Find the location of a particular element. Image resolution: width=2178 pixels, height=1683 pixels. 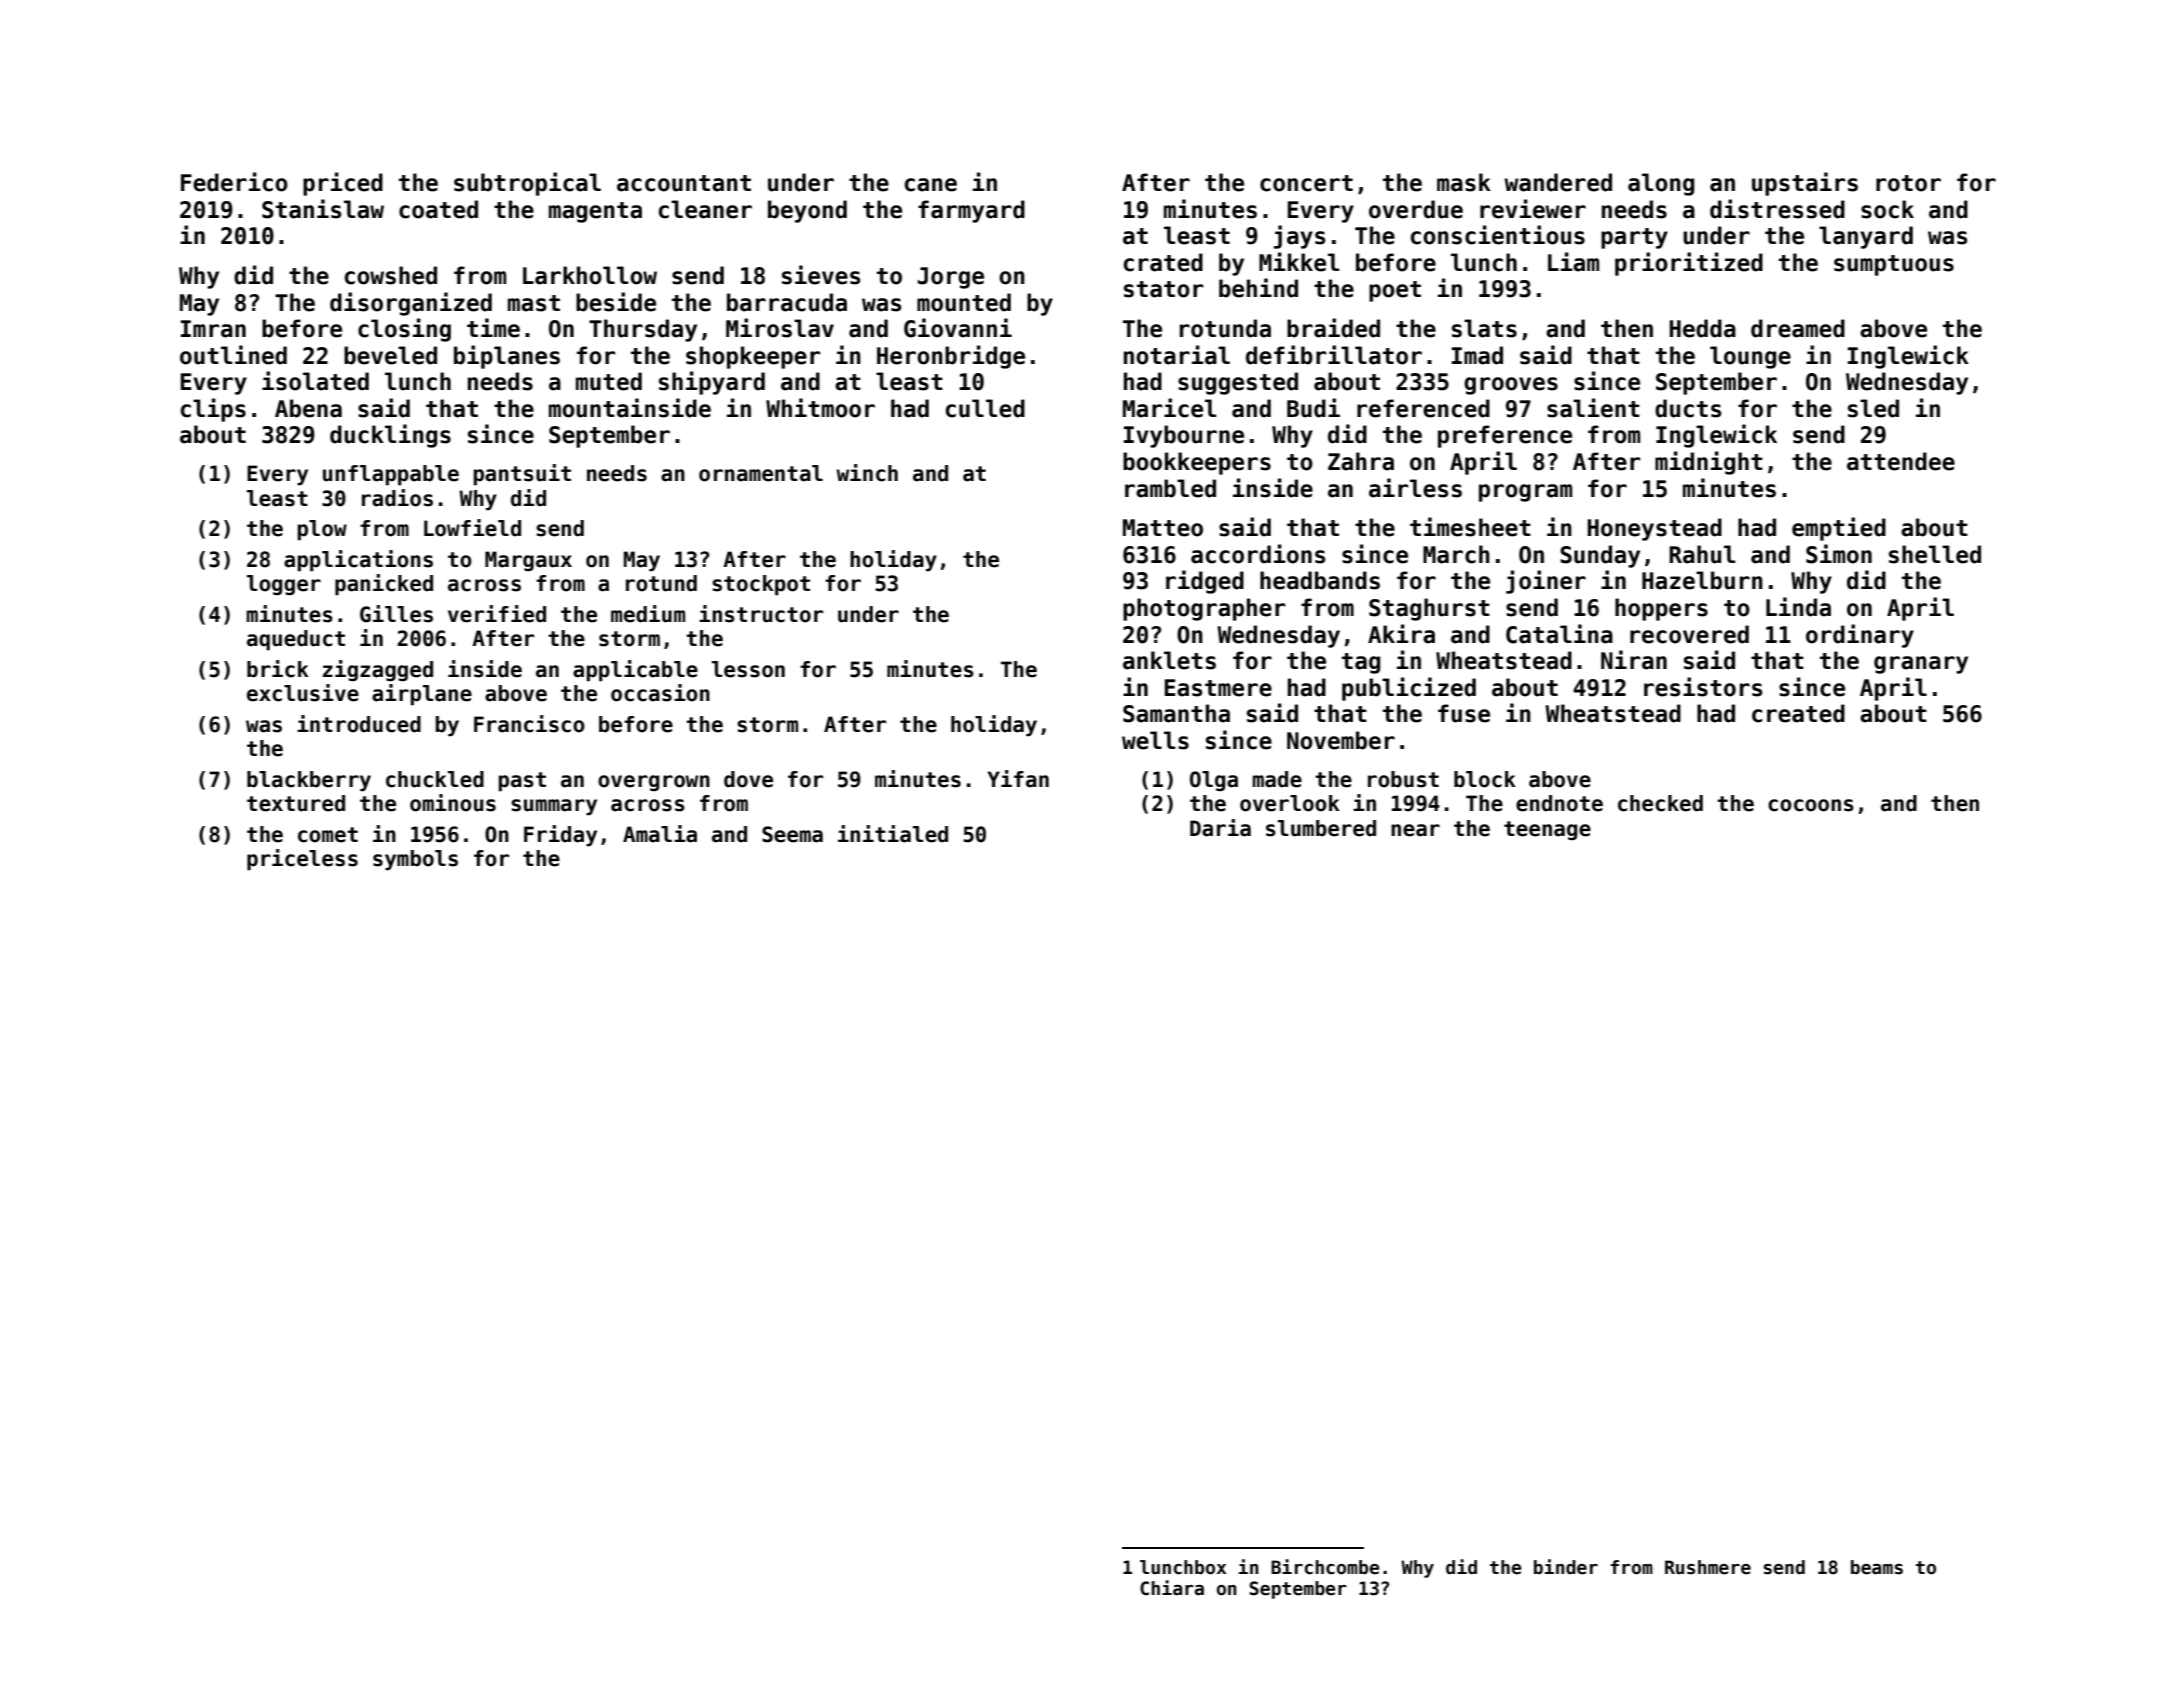

shipyard is located at coordinates (712, 383).
